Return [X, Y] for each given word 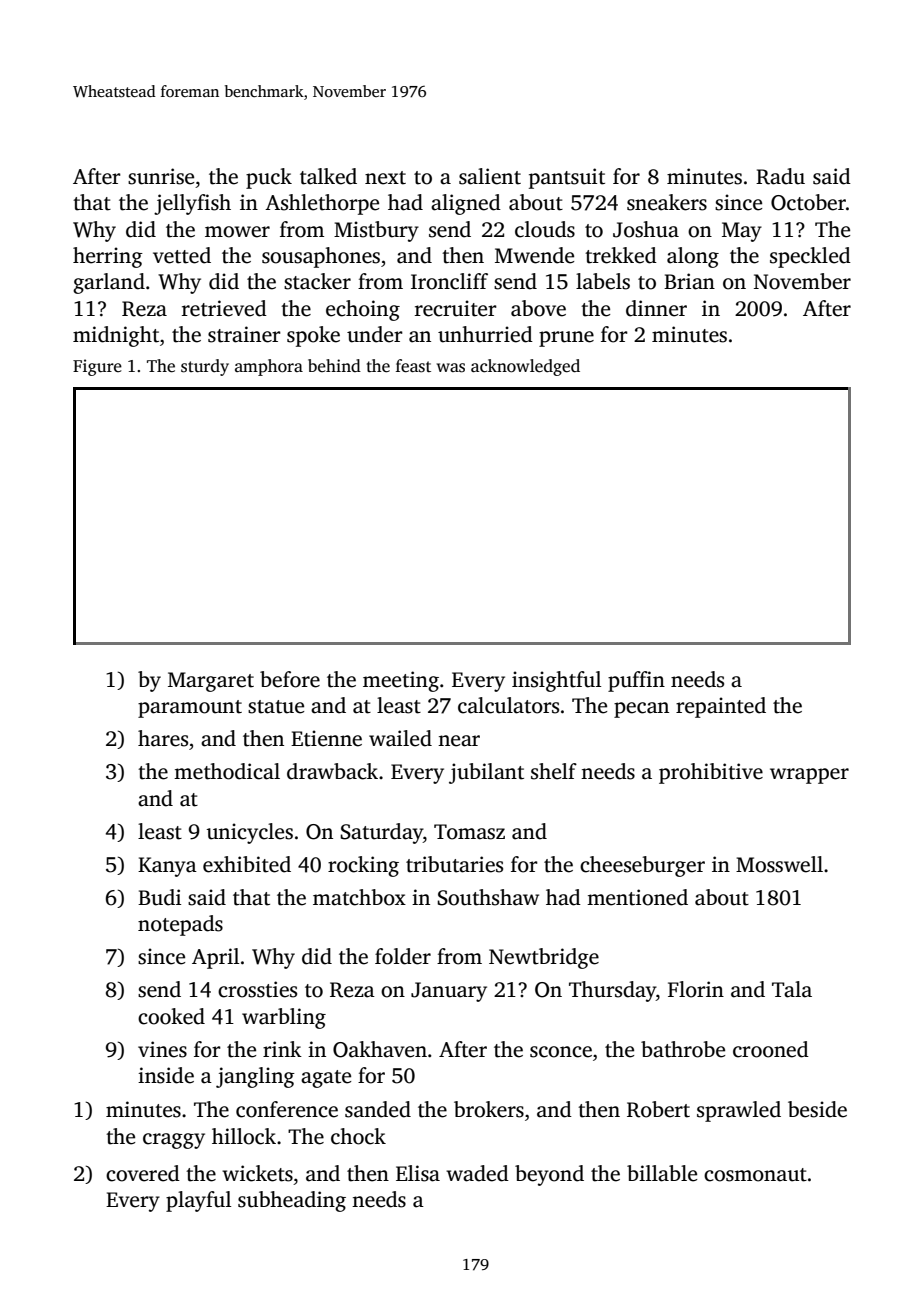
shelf [554, 771]
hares [163, 738]
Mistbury [376, 231]
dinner [656, 308]
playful [198, 1201]
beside [817, 1109]
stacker [317, 281]
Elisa [418, 1173]
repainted [721, 707]
